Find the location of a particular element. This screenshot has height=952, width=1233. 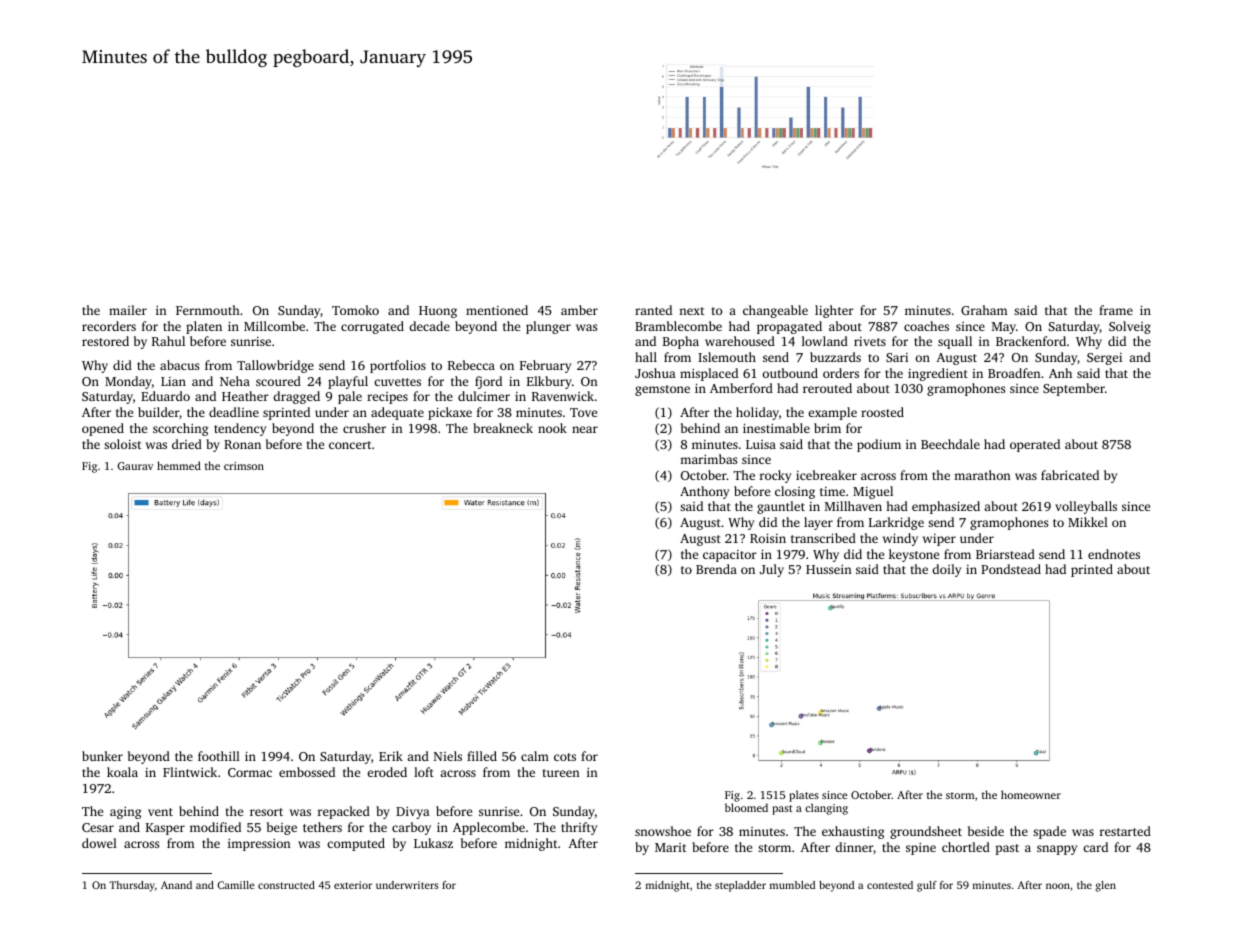

constructed is located at coordinates (286, 885).
